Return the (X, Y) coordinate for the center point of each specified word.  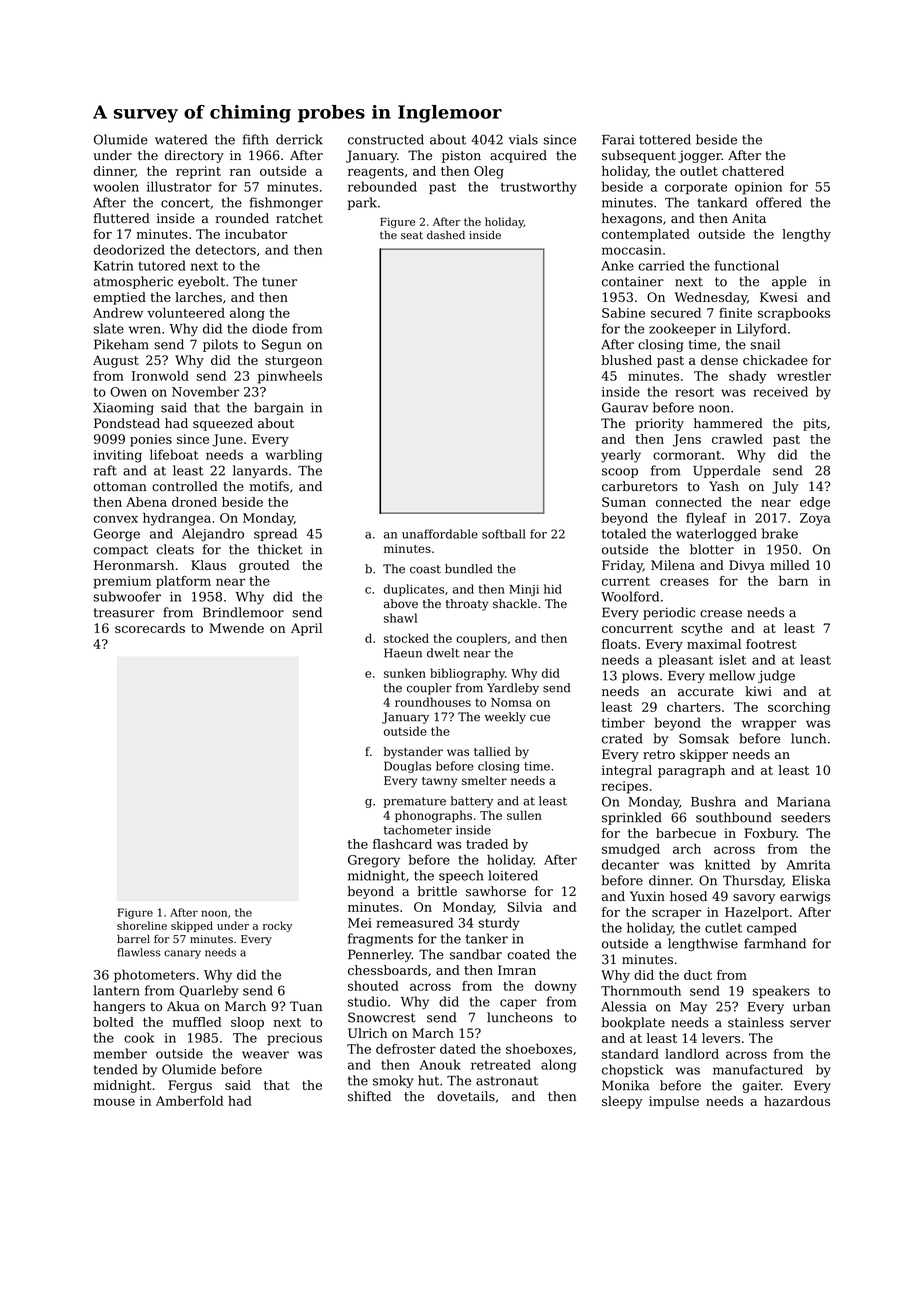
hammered (728, 423)
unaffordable (440, 534)
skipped (192, 926)
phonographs (433, 816)
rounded (242, 218)
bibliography (467, 674)
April (306, 629)
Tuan (306, 1006)
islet (732, 659)
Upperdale (726, 471)
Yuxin (647, 896)
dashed (446, 234)
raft (105, 470)
